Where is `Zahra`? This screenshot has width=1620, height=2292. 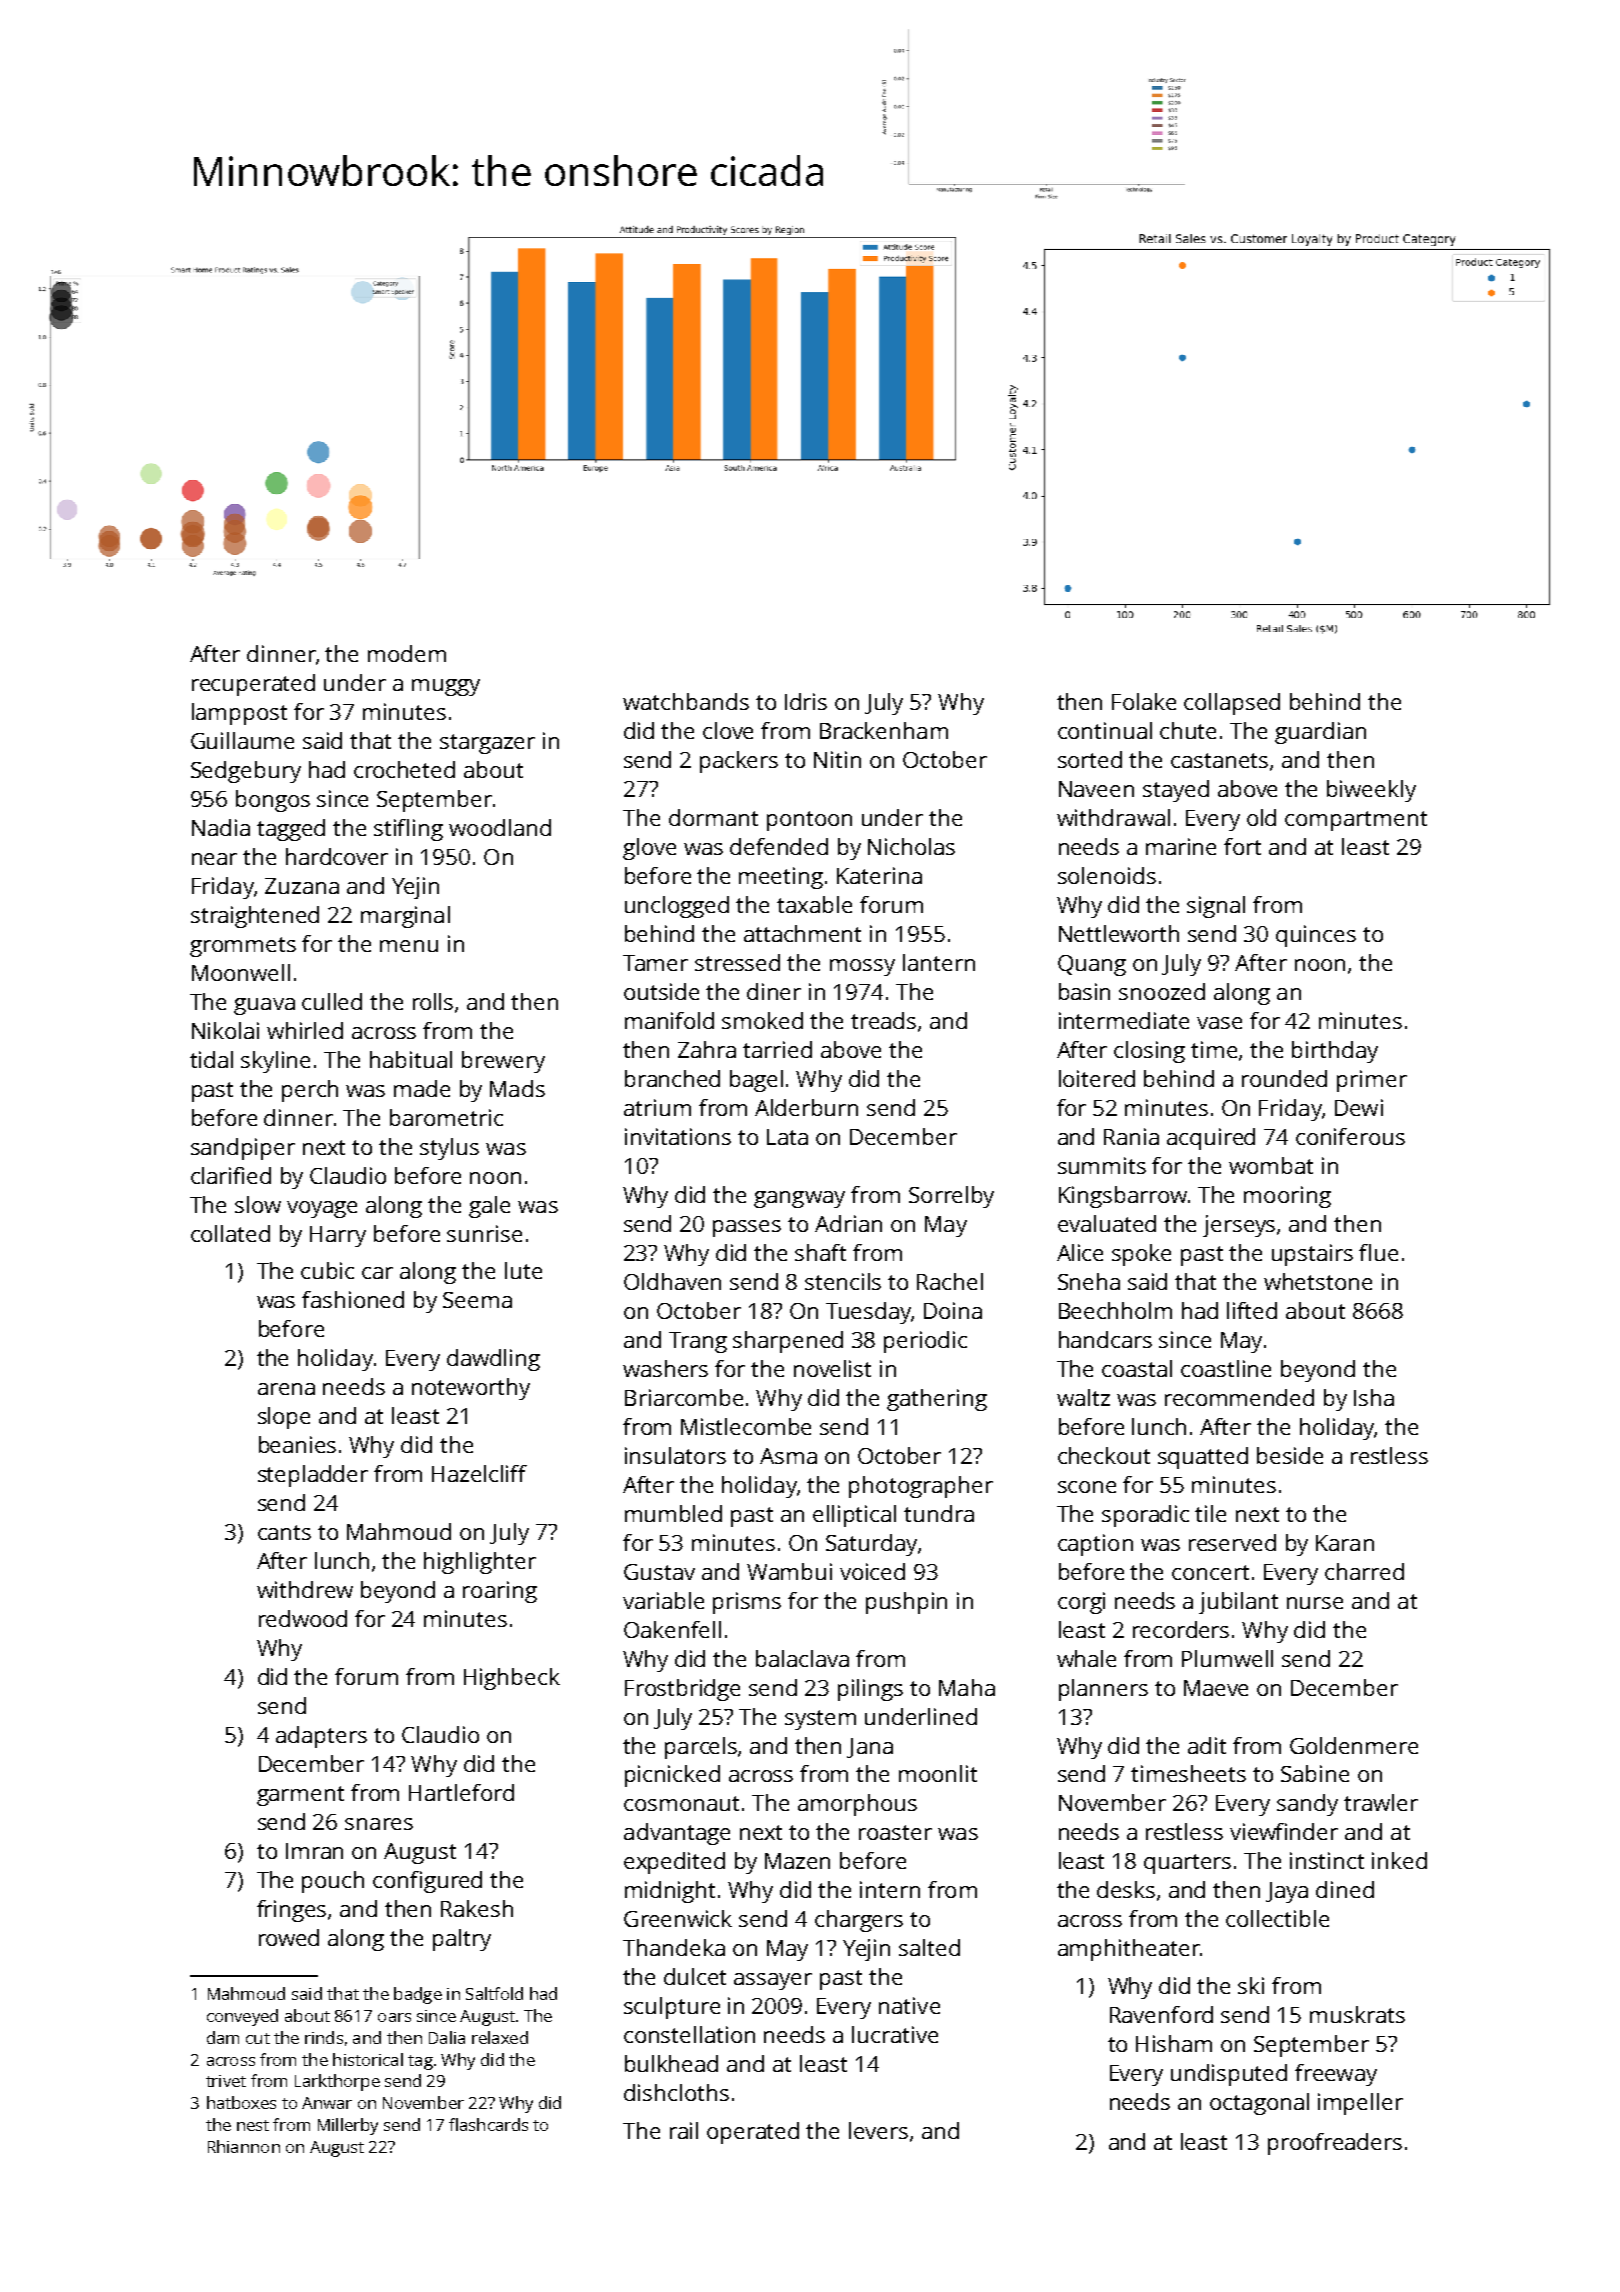
Zahra is located at coordinates (707, 1049).
